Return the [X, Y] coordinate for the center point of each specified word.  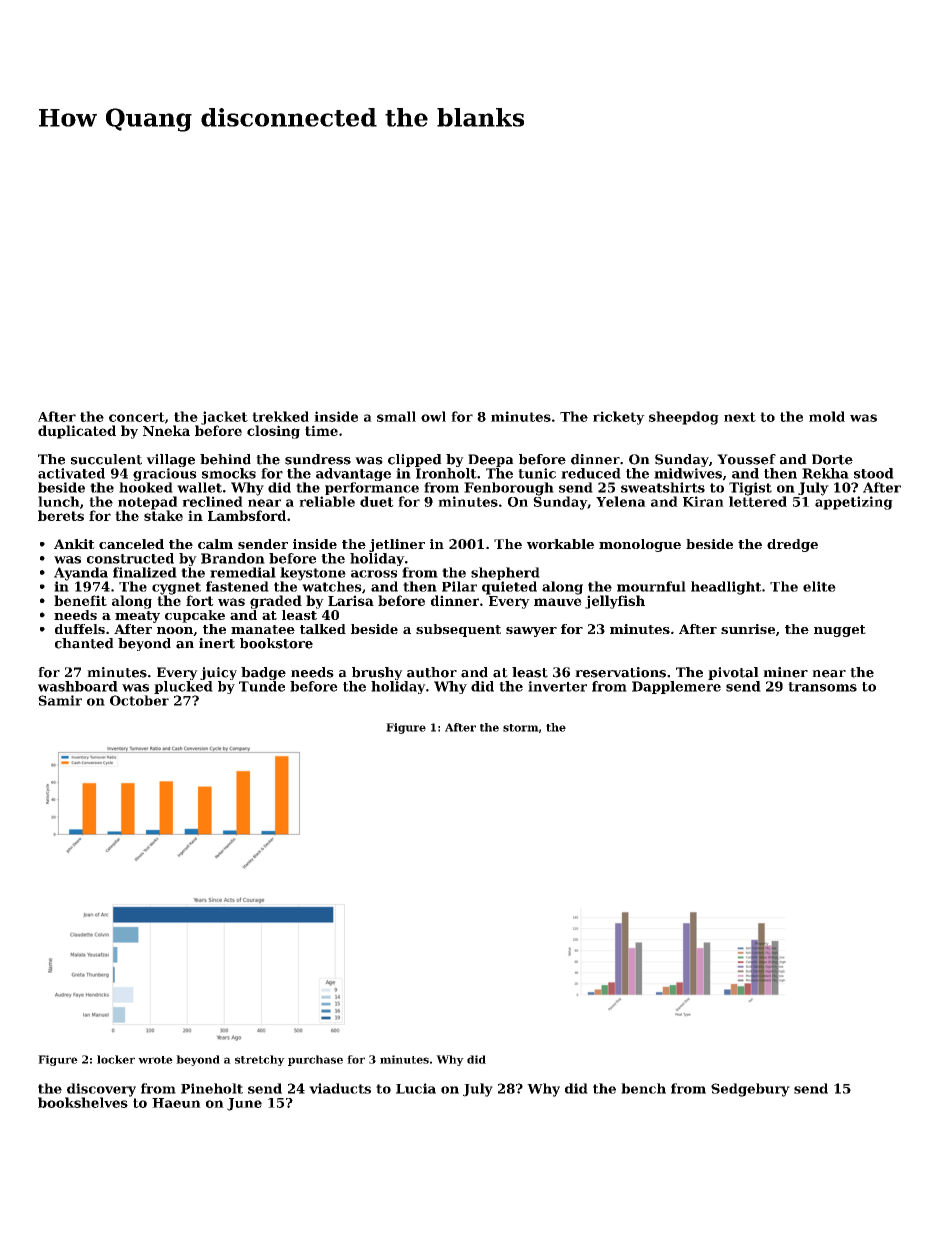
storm [520, 728]
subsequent [458, 630]
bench [643, 1088]
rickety [619, 418]
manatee [263, 629]
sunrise [748, 629]
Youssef [746, 459]
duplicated [77, 432]
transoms [822, 687]
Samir [60, 700]
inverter [557, 686]
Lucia [416, 1088]
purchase [315, 1060]
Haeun [176, 1103]
